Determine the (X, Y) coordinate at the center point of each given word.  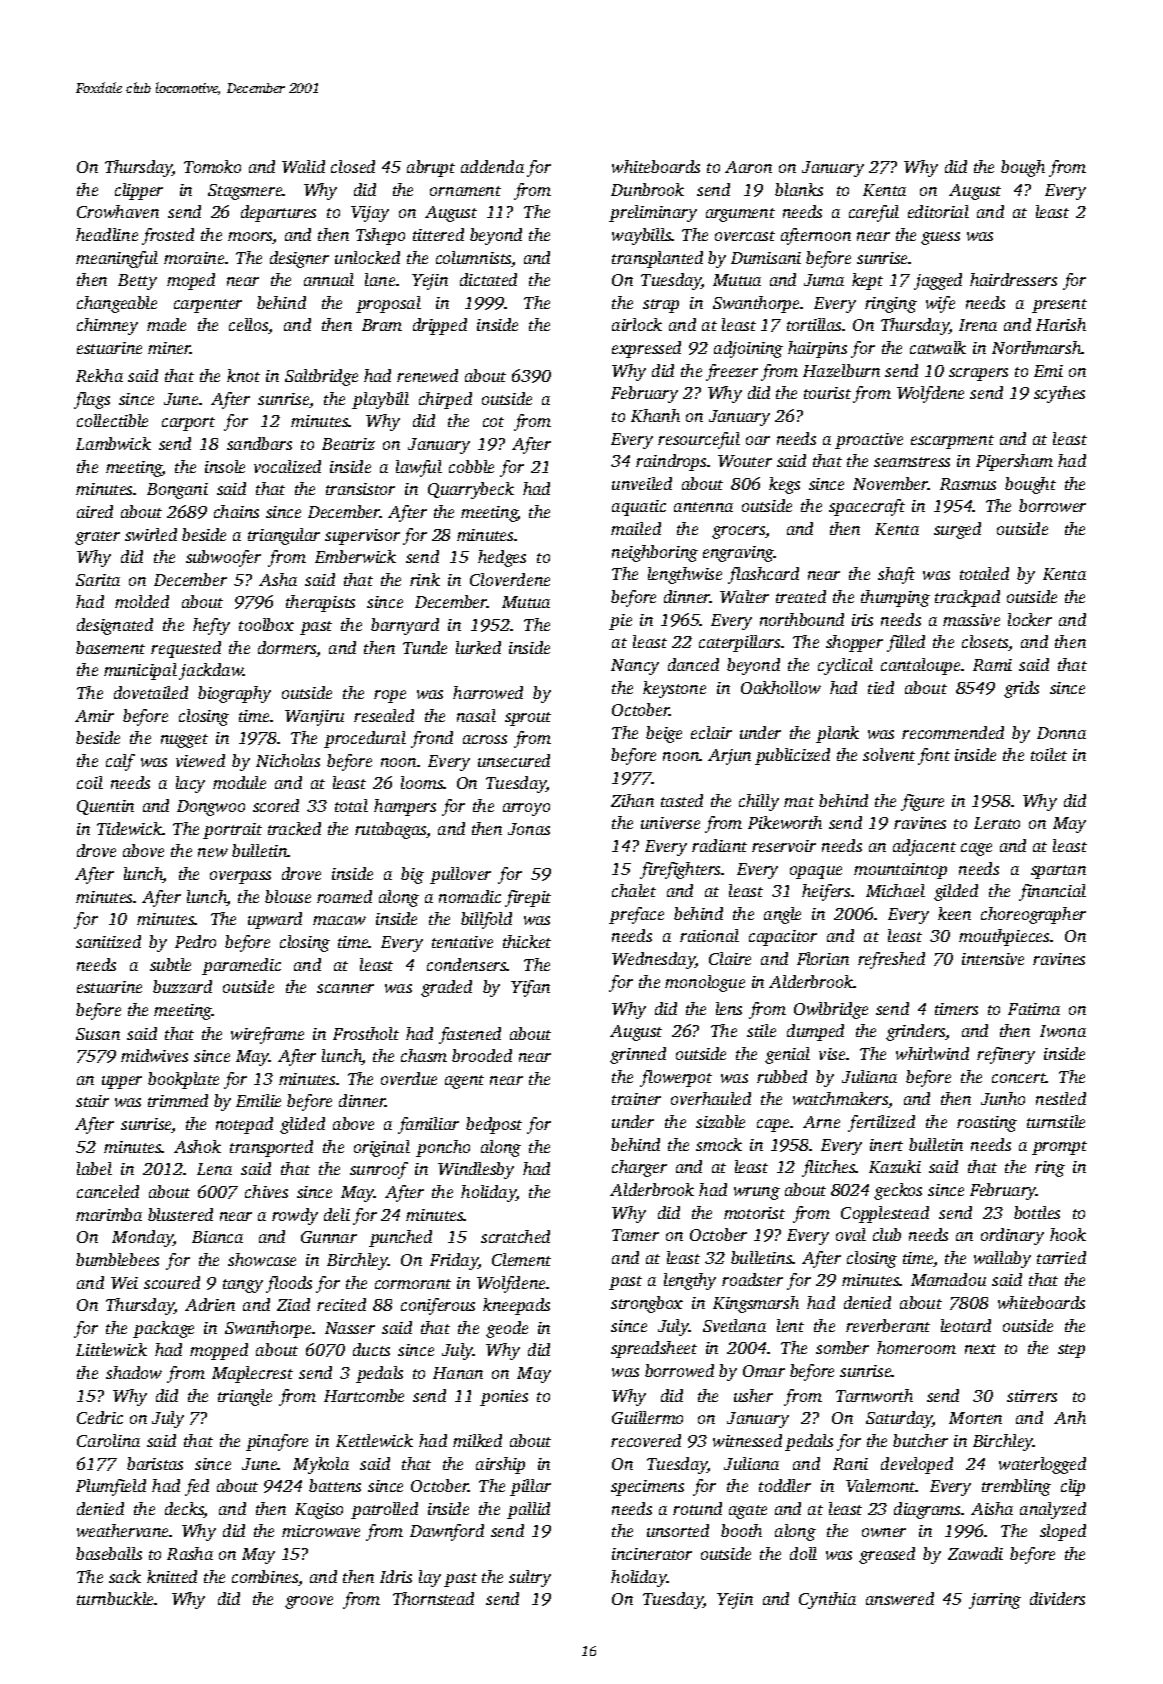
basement (110, 647)
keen (954, 913)
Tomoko (212, 166)
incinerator (652, 1554)
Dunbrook (647, 189)
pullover (460, 875)
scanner (345, 988)
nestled (1061, 1098)
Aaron (748, 167)
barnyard (405, 626)
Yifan (530, 988)
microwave (321, 1531)
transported (271, 1148)
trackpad (967, 598)
